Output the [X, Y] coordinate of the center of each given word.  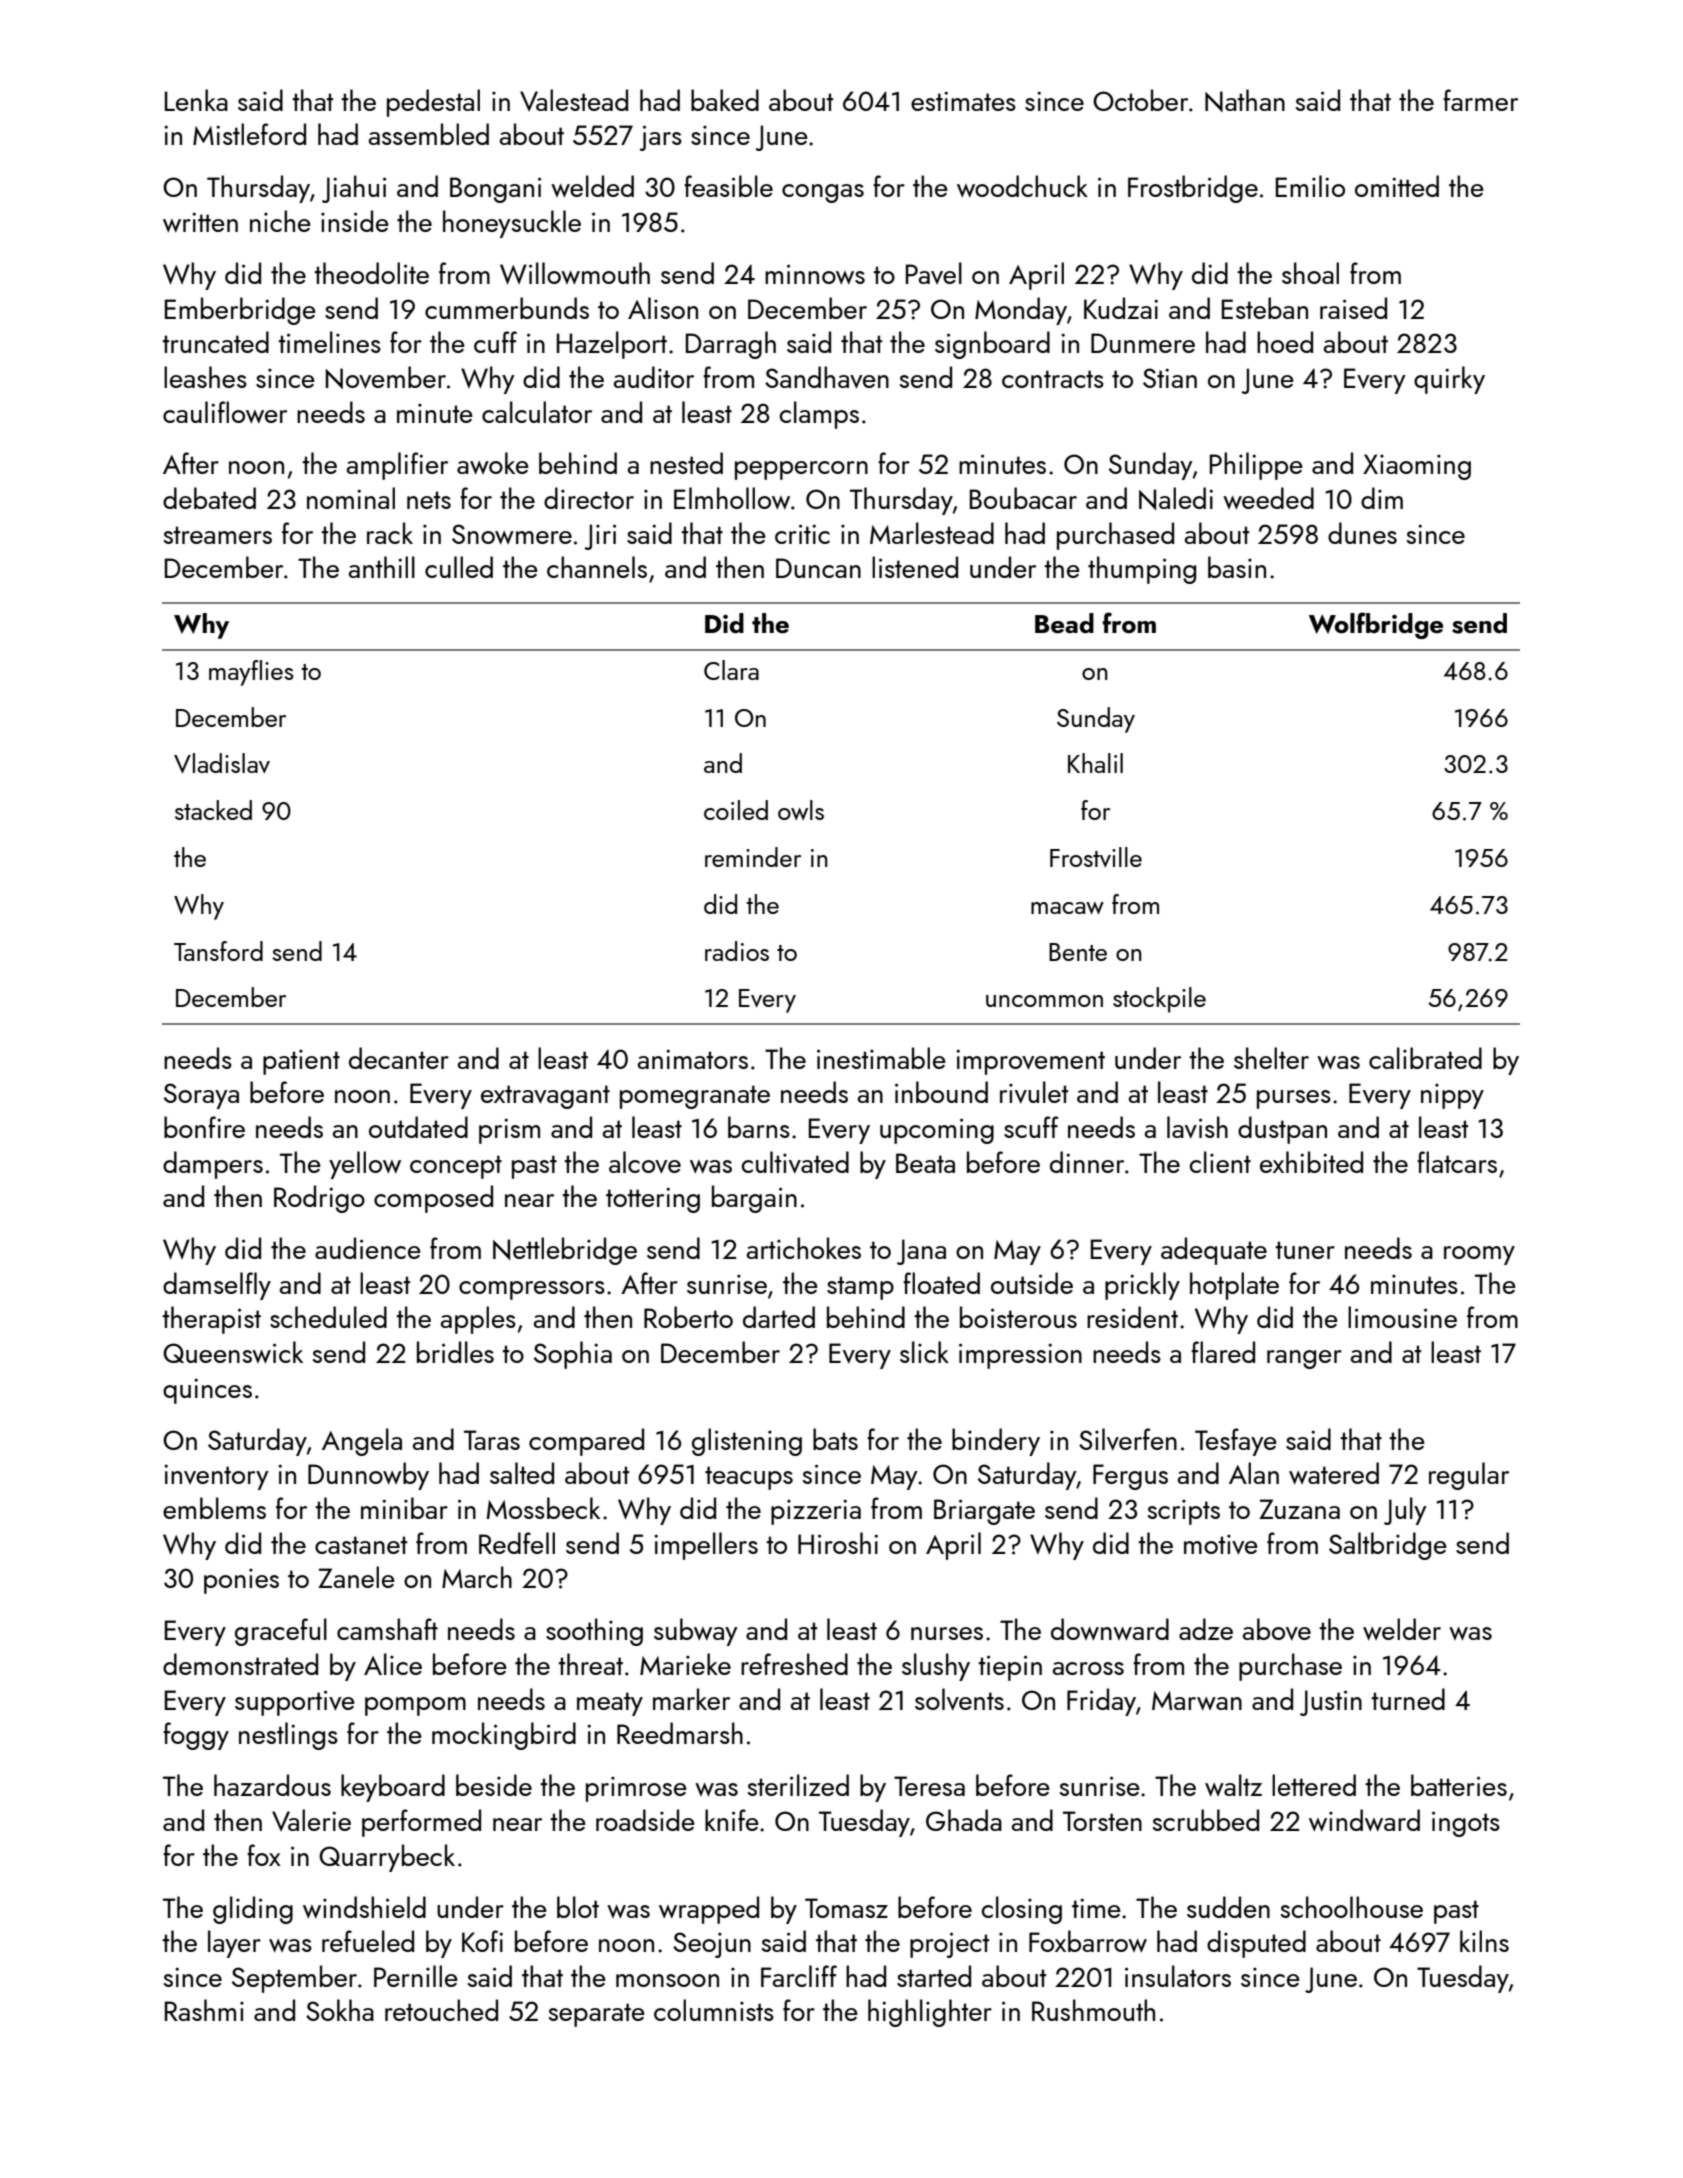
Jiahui [354, 189]
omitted [1397, 186]
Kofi [482, 1941]
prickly [1142, 1286]
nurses [947, 1633]
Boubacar [1023, 498]
